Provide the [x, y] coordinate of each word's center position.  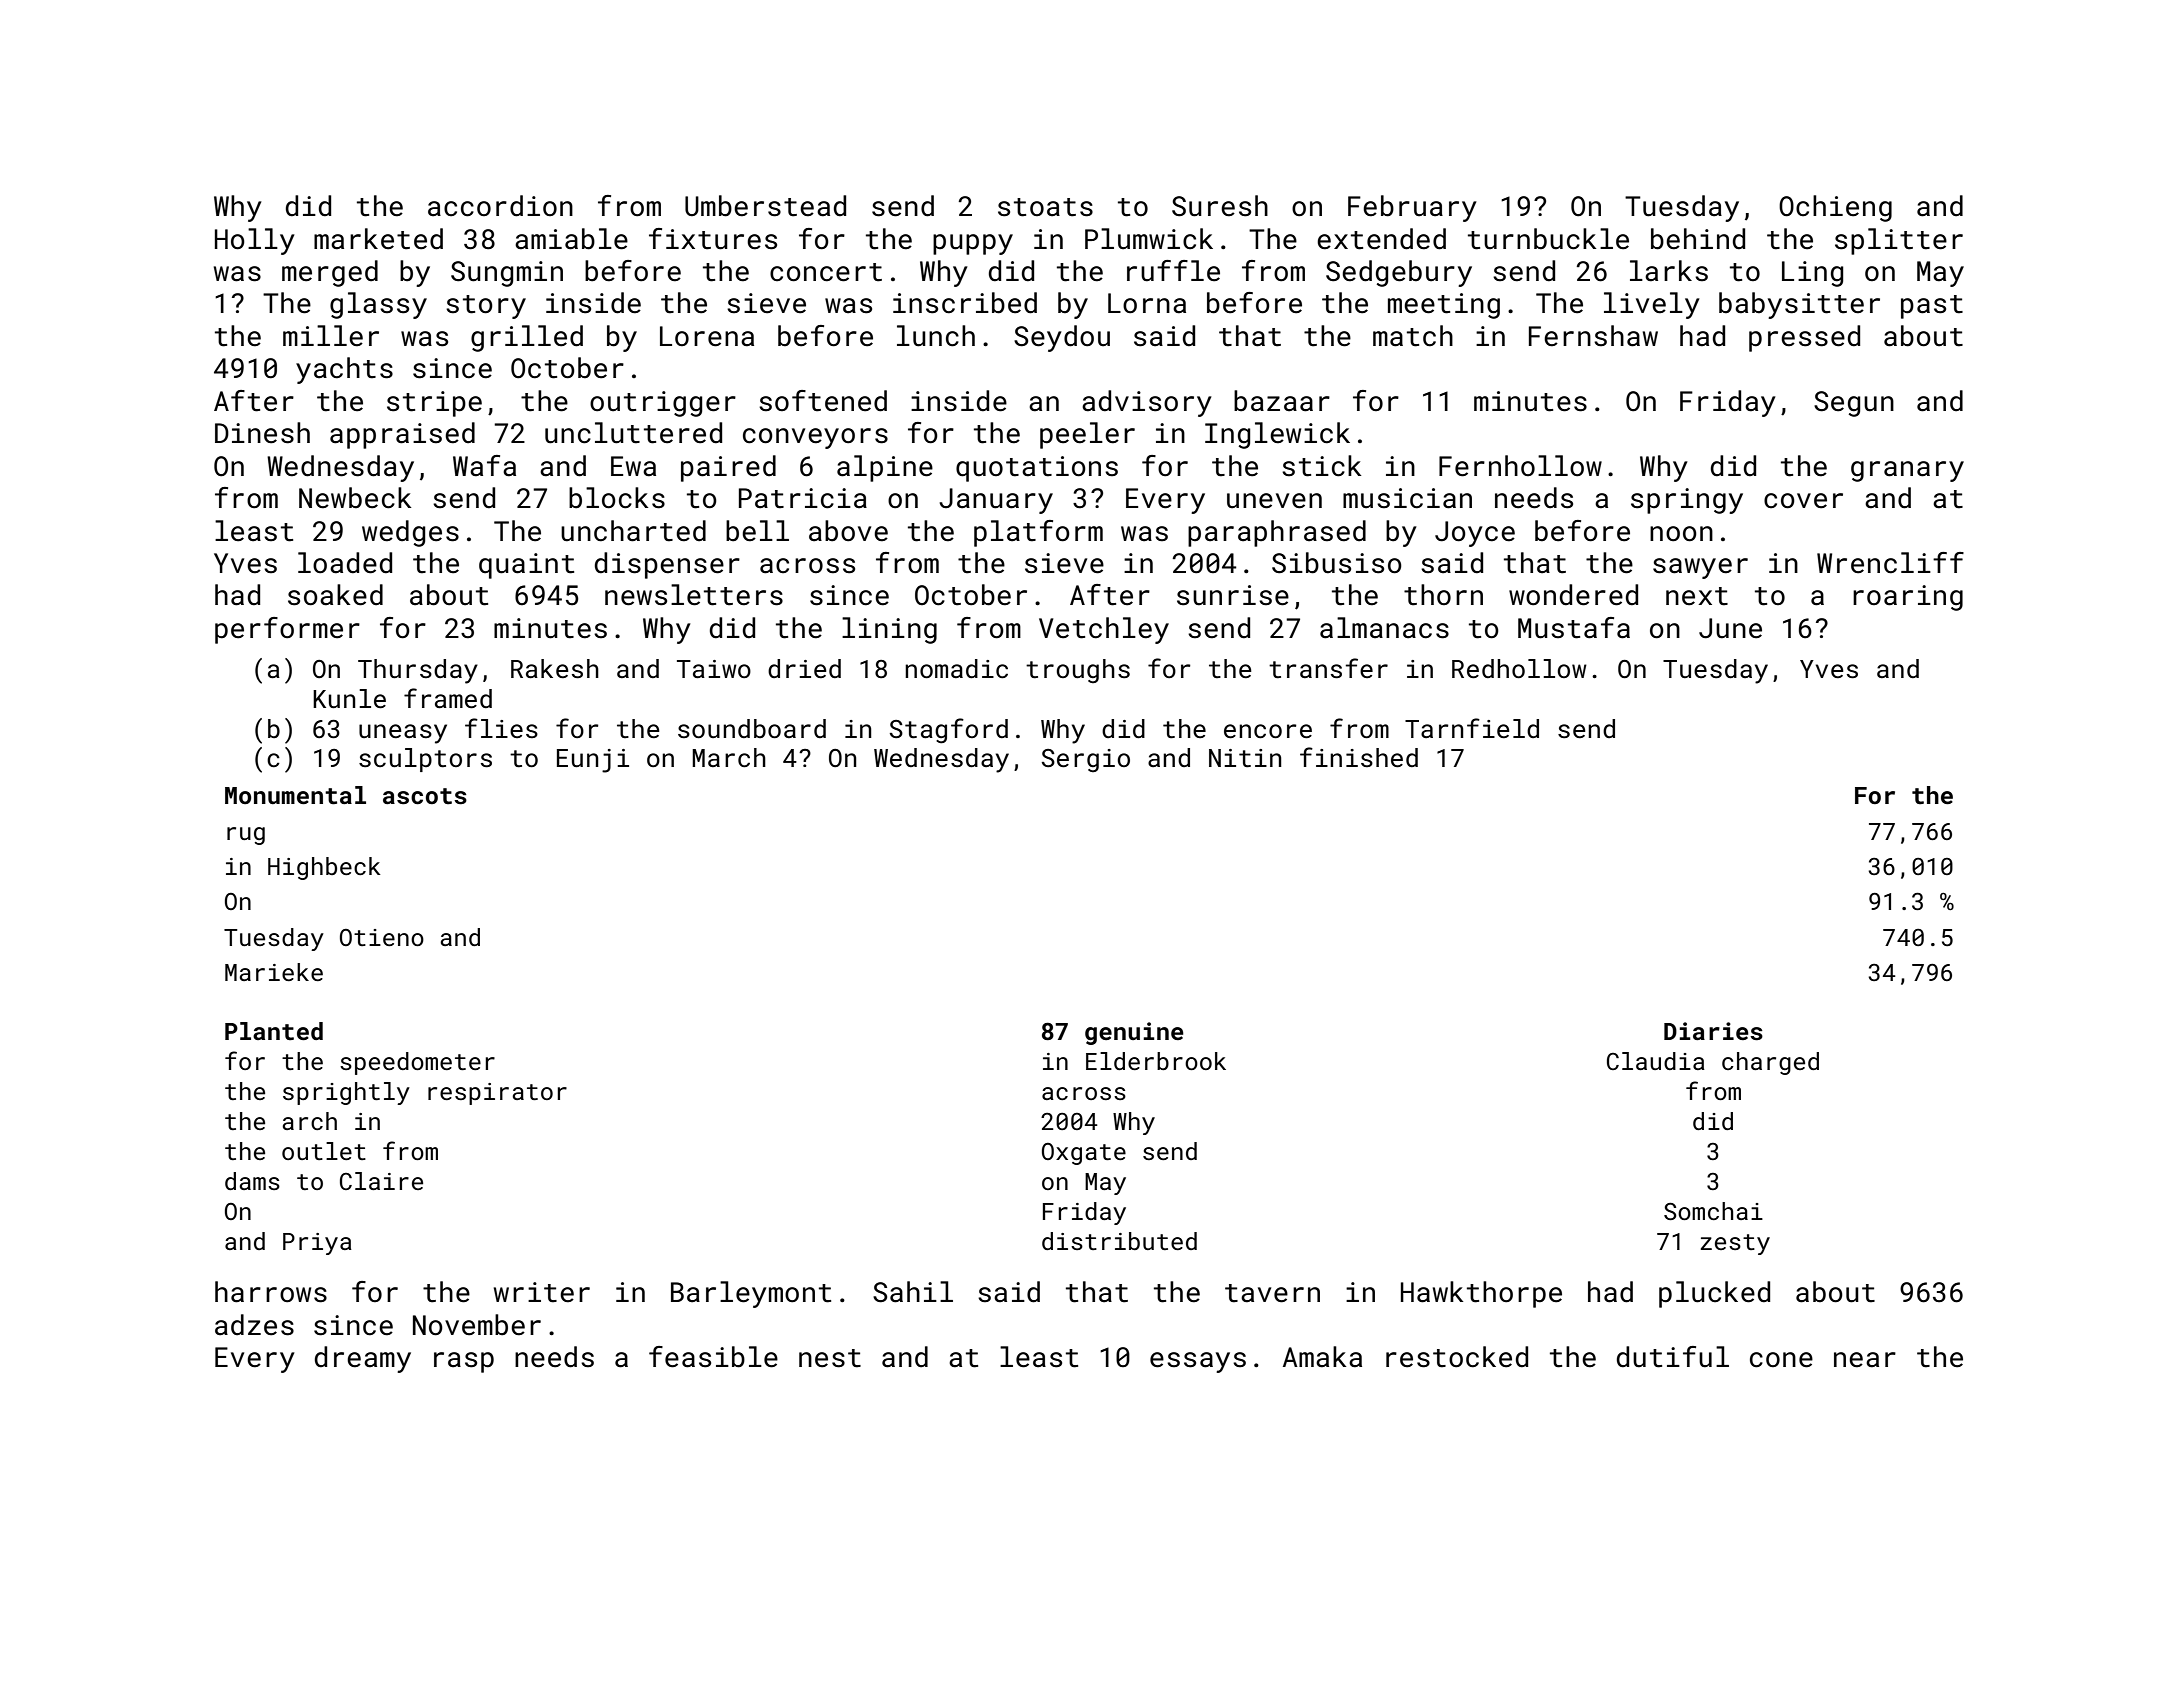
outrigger [663, 404]
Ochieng [1835, 208]
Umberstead [765, 206]
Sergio [1086, 761]
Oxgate [1084, 1154]
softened [823, 401]
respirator [497, 1094]
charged [1770, 1063]
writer [542, 1292]
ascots [425, 796]
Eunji [593, 761]
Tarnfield [1472, 728]
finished [1359, 757]
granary [1907, 471]
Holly [255, 241]
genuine [1134, 1033]
